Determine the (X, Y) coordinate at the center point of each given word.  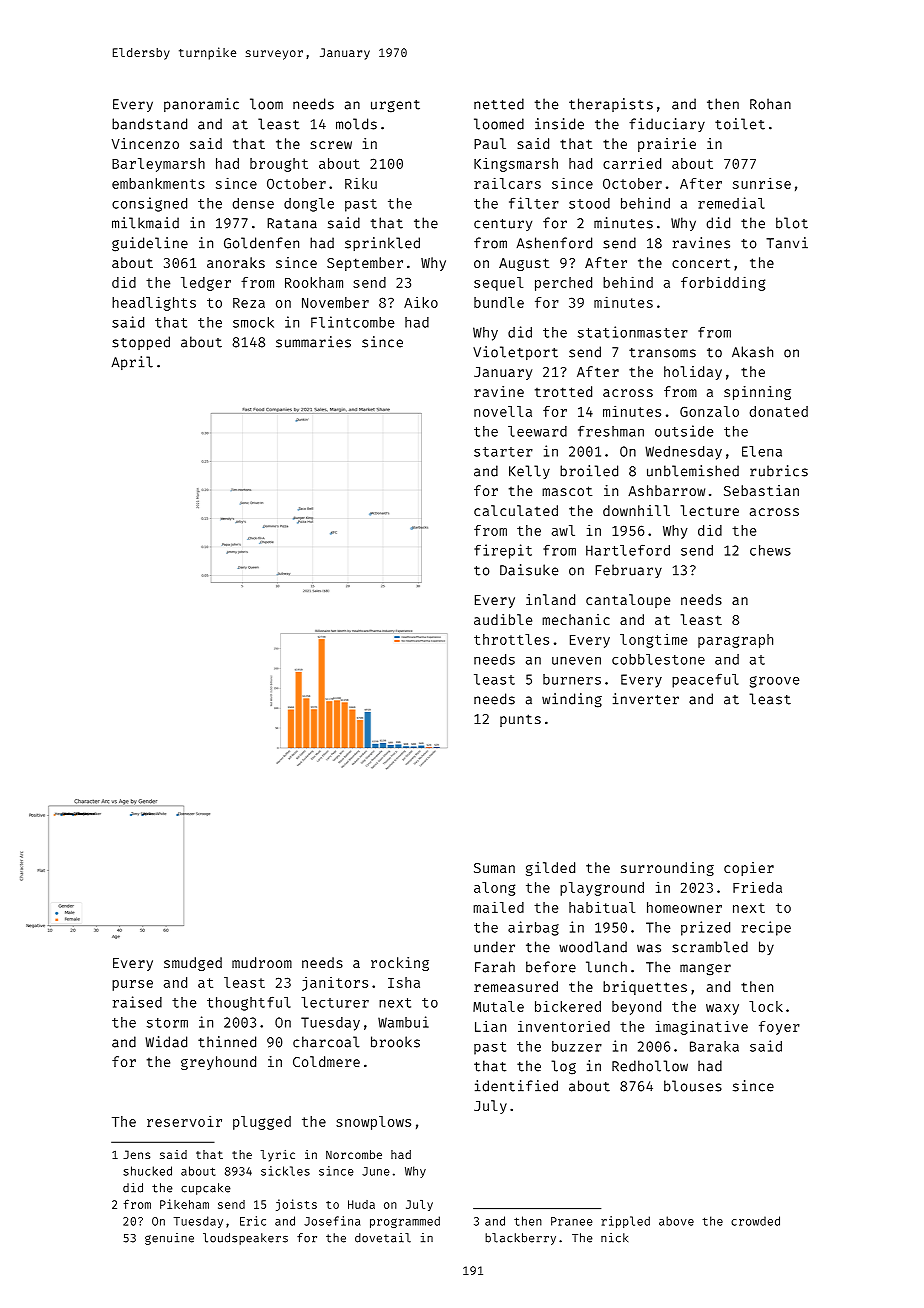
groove (774, 682)
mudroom (262, 962)
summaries (313, 342)
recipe (766, 928)
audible (503, 619)
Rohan (770, 104)
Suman (494, 868)
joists (296, 1205)
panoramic (201, 105)
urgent (395, 106)
